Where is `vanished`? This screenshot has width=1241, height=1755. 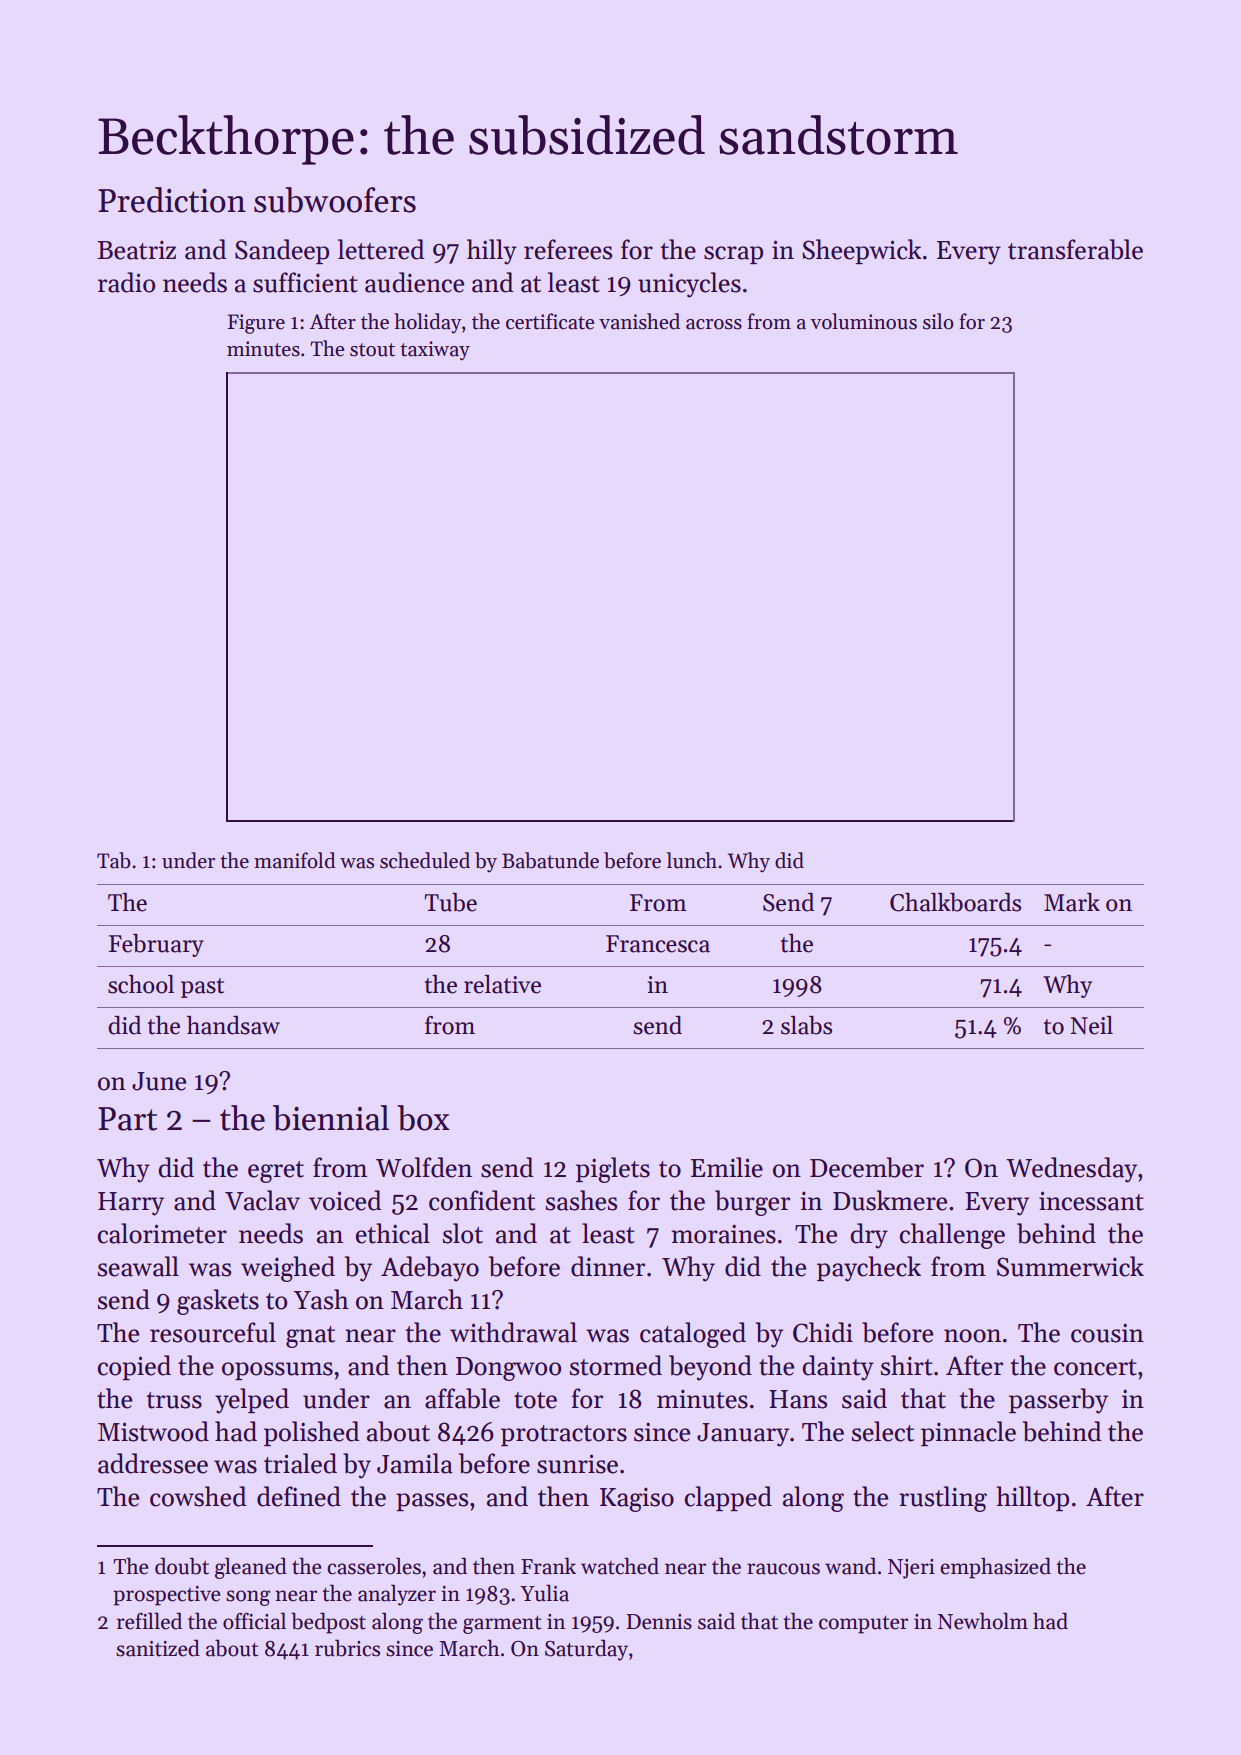
vanished is located at coordinates (639, 321).
